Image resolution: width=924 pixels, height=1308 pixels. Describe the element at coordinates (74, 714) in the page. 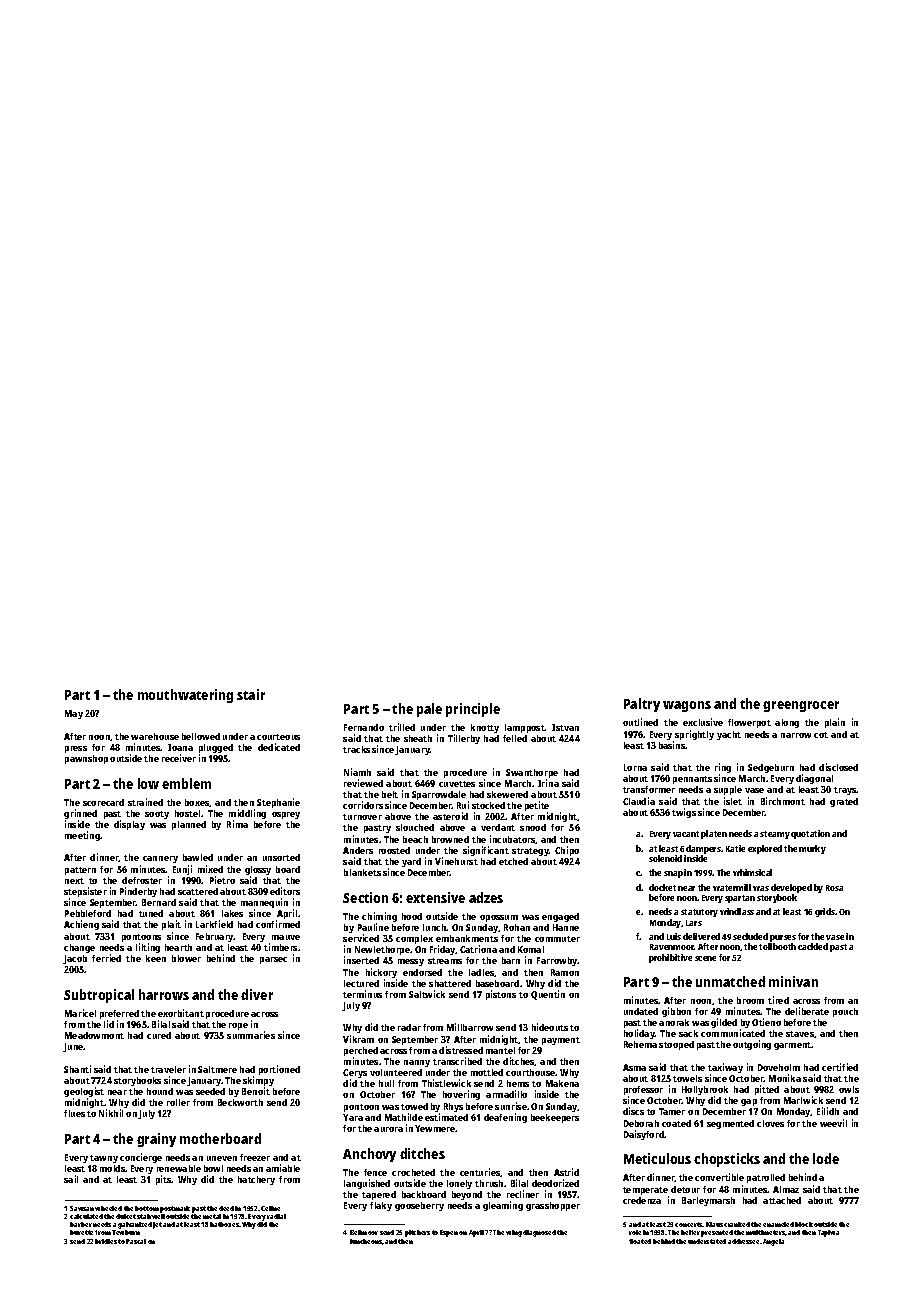

I see `May` at that location.
